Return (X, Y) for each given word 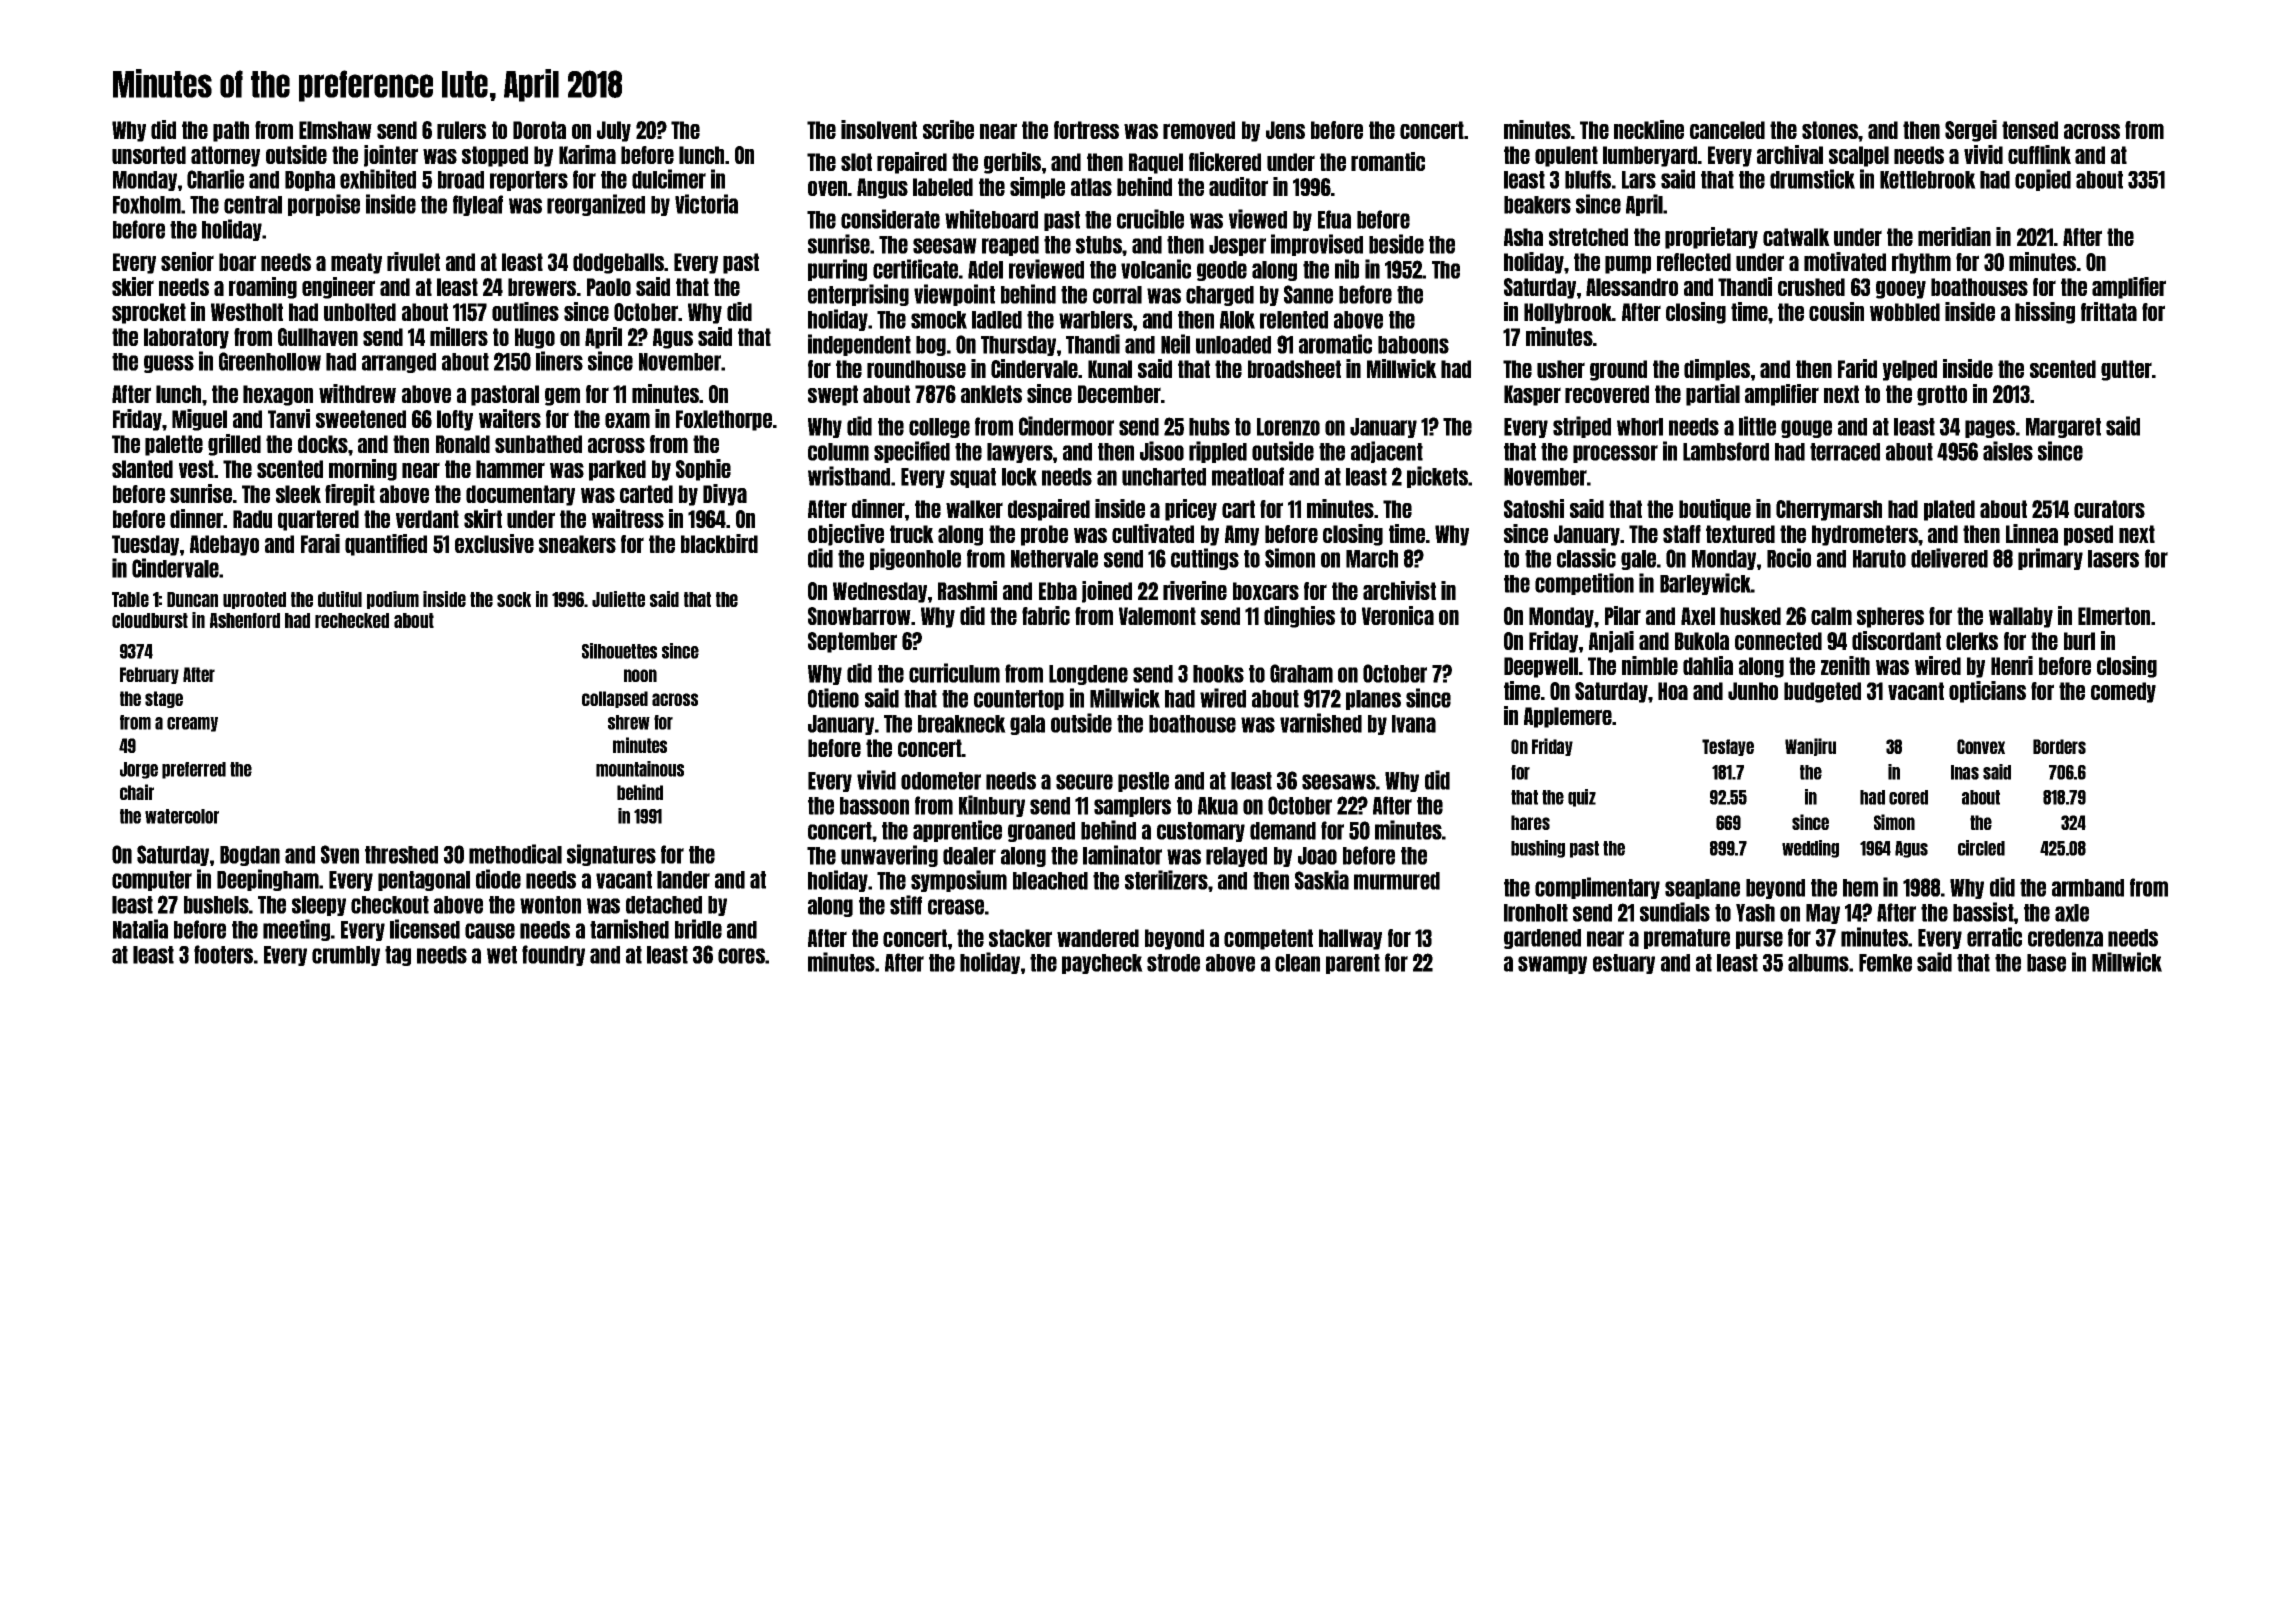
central (253, 205)
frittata (2109, 311)
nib (1347, 269)
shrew (629, 722)
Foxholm (147, 205)
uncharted (1164, 477)
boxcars (1266, 591)
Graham (1301, 673)
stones (1830, 130)
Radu (252, 519)
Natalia (140, 929)
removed (1199, 130)
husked (1750, 616)
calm (1831, 616)
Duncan (192, 599)
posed (2088, 535)
